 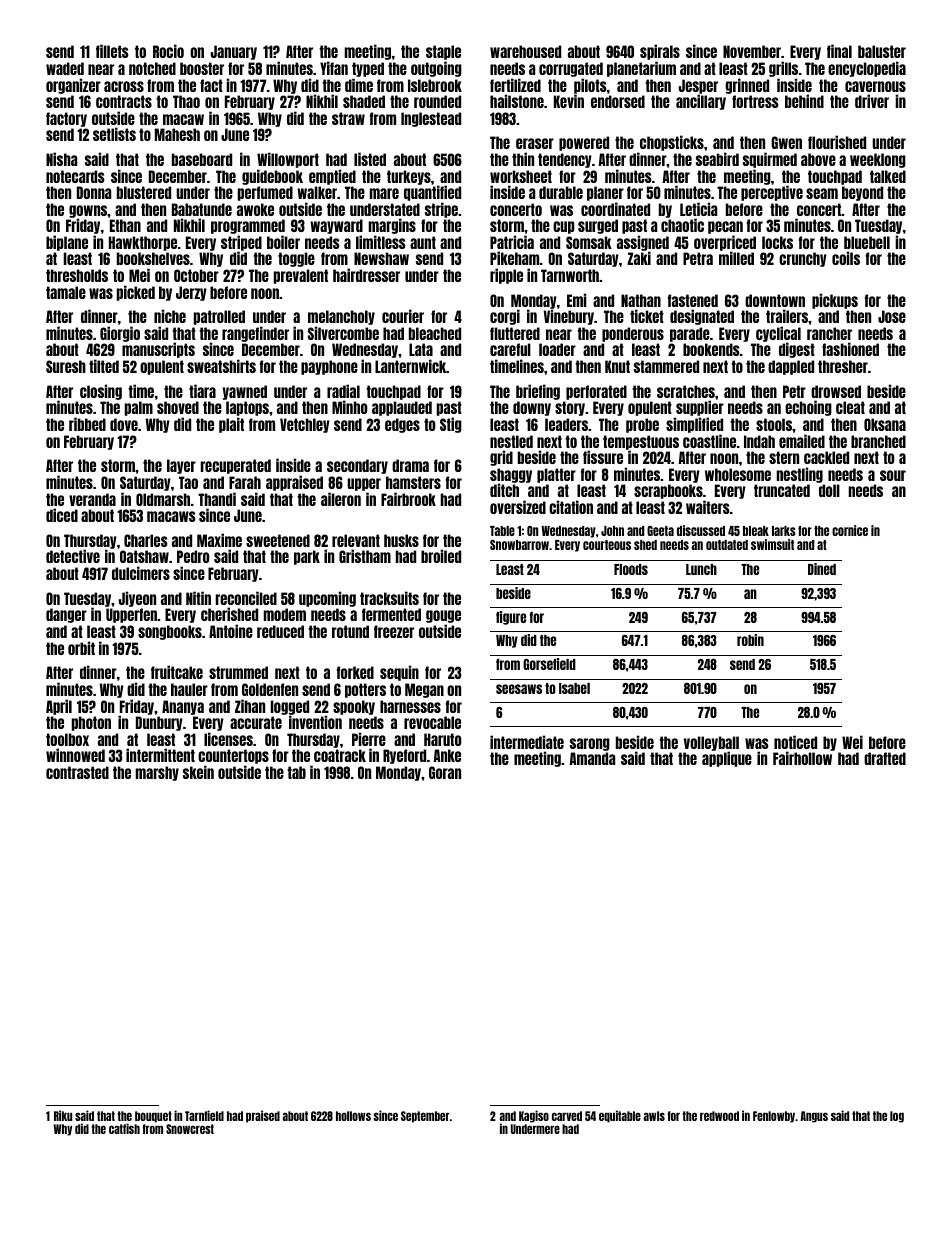 I want to click on Thao, so click(x=186, y=101).
